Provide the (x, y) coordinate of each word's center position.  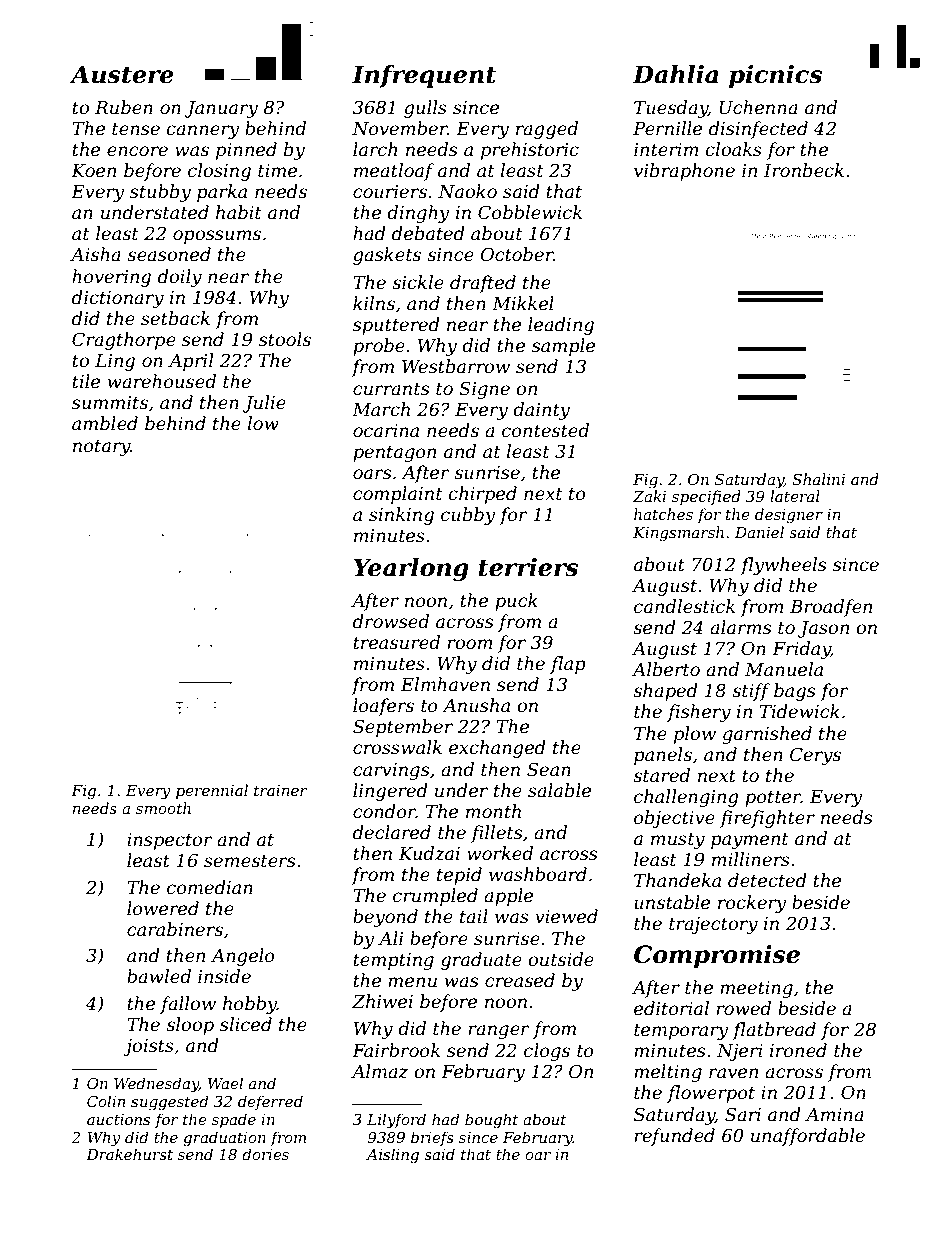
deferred (270, 1102)
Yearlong (411, 570)
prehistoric (530, 151)
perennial (212, 791)
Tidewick (800, 711)
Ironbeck (804, 170)
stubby (160, 193)
